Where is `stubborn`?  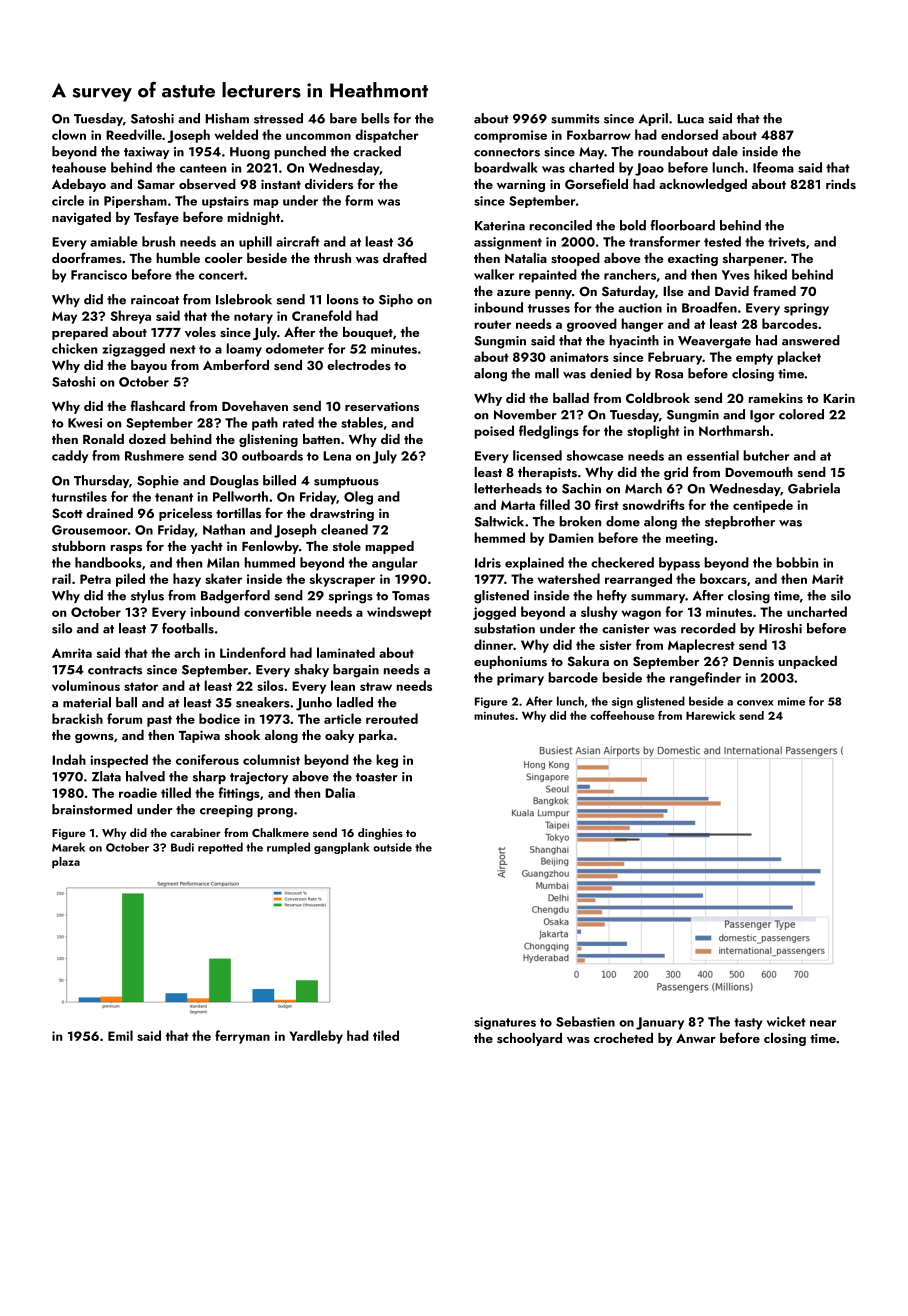 stubborn is located at coordinates (78, 546).
